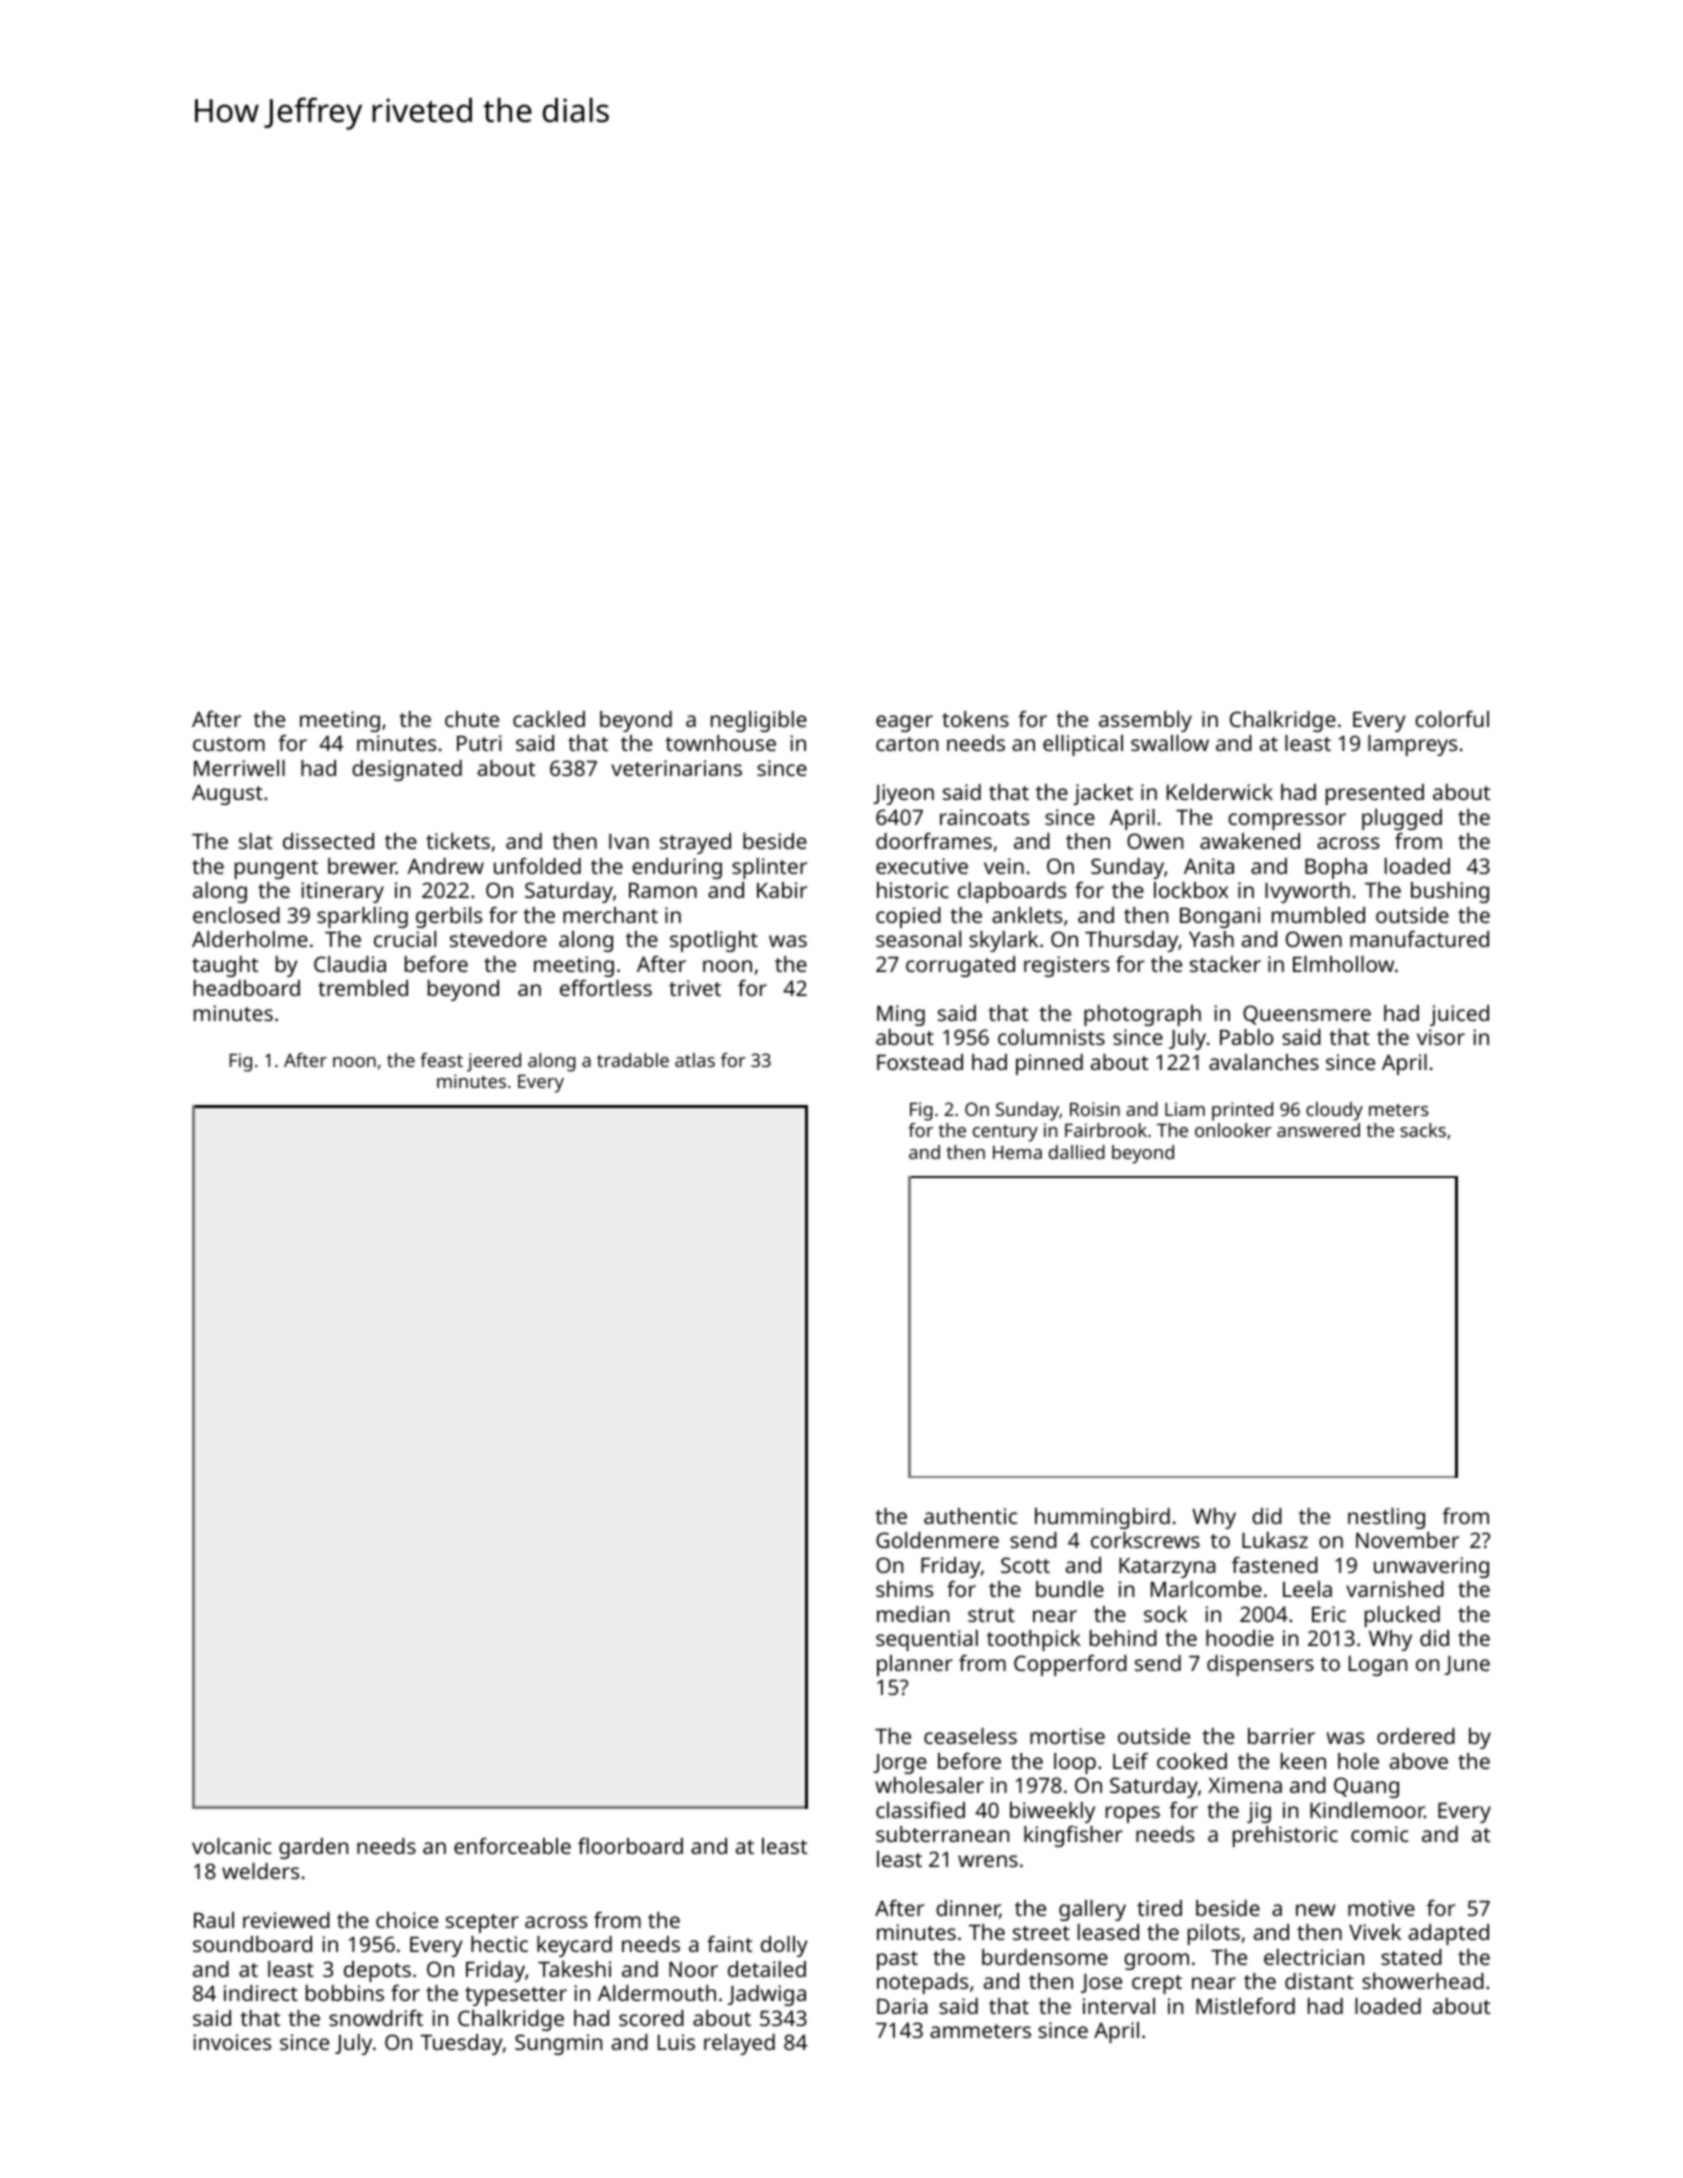 The image size is (1683, 2178). I want to click on Goldenmere, so click(937, 1540).
